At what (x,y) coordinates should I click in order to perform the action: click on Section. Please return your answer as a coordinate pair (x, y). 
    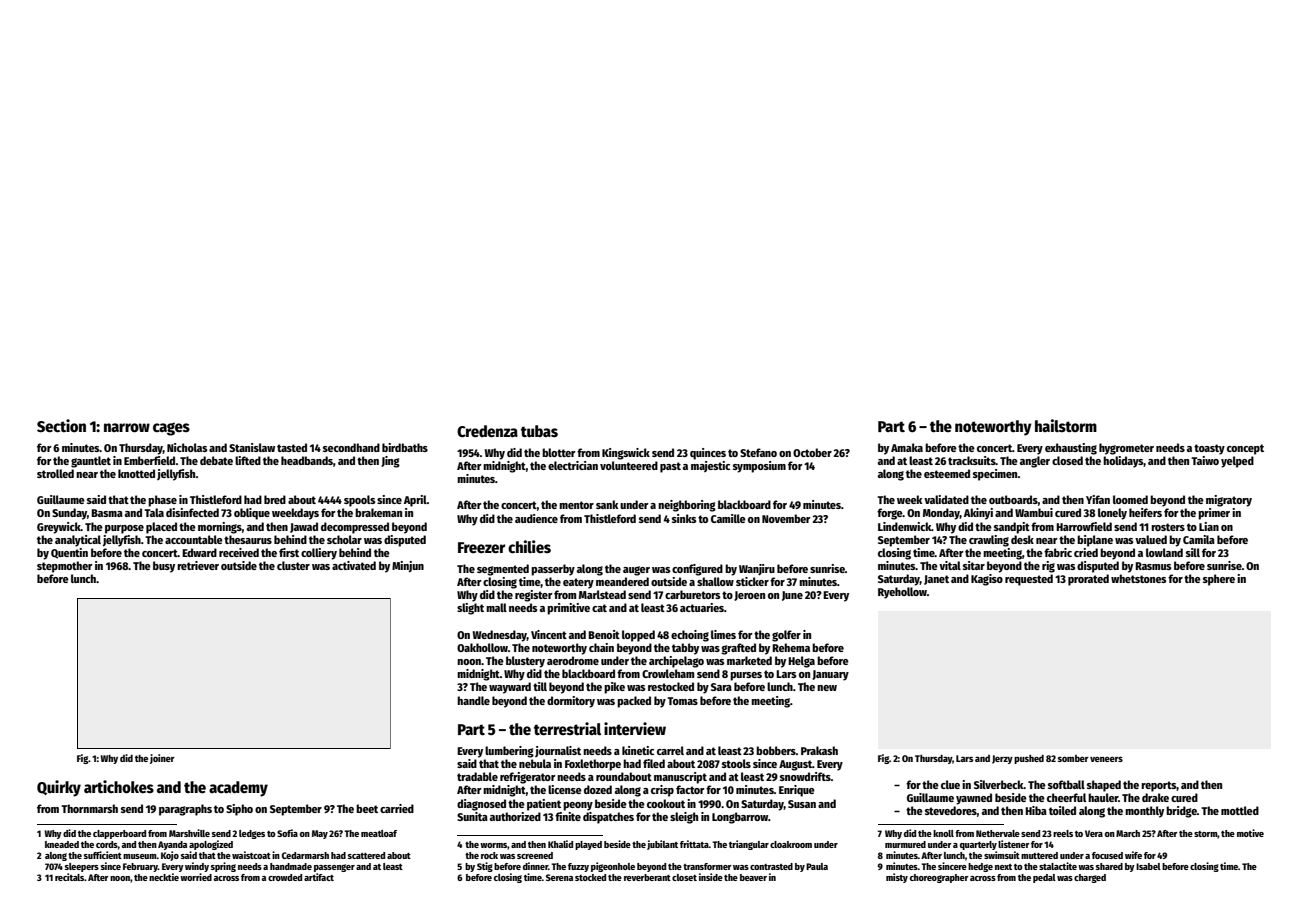
    Looking at the image, I should click on (61, 426).
